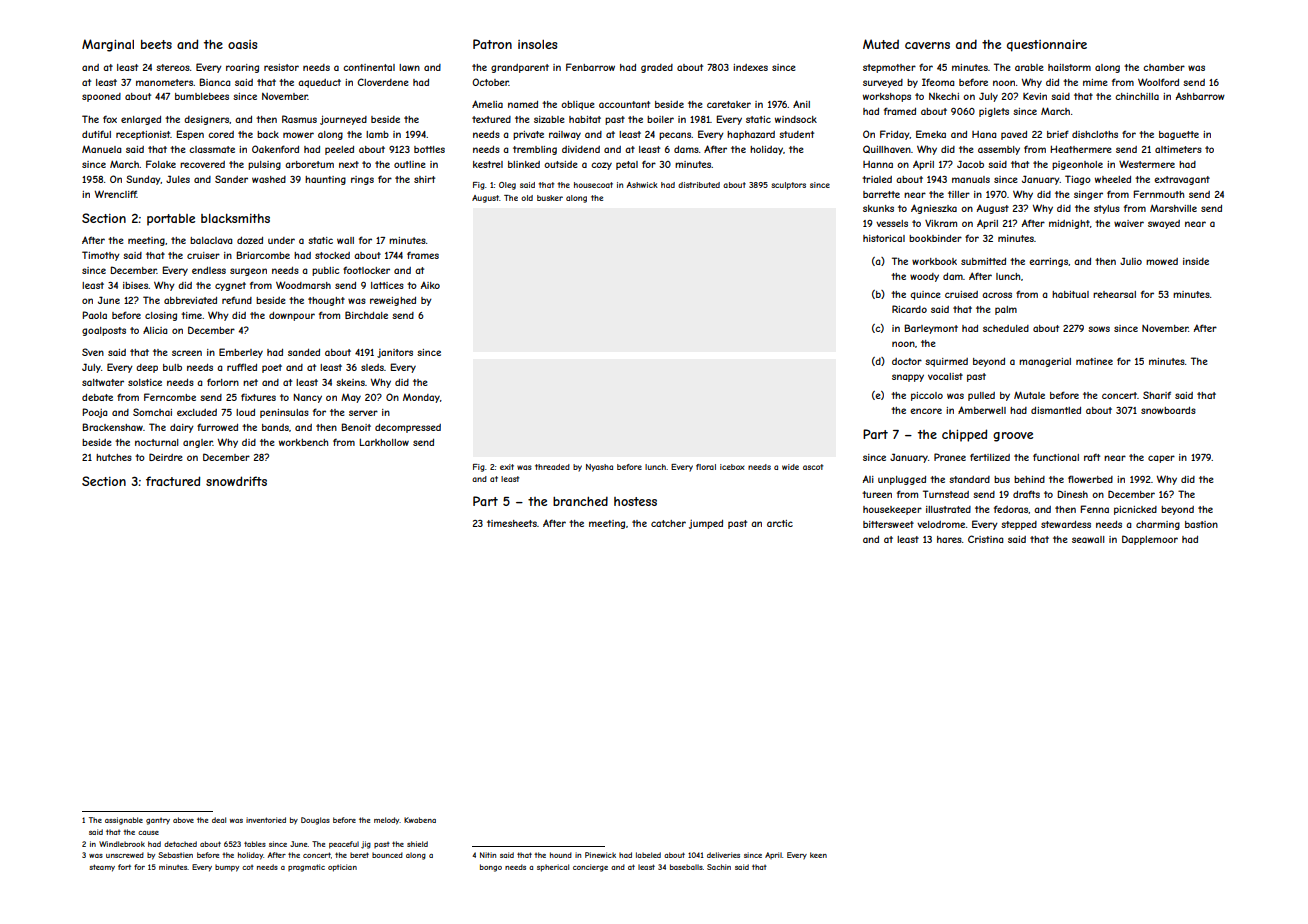  I want to click on questionnaire, so click(1047, 45).
